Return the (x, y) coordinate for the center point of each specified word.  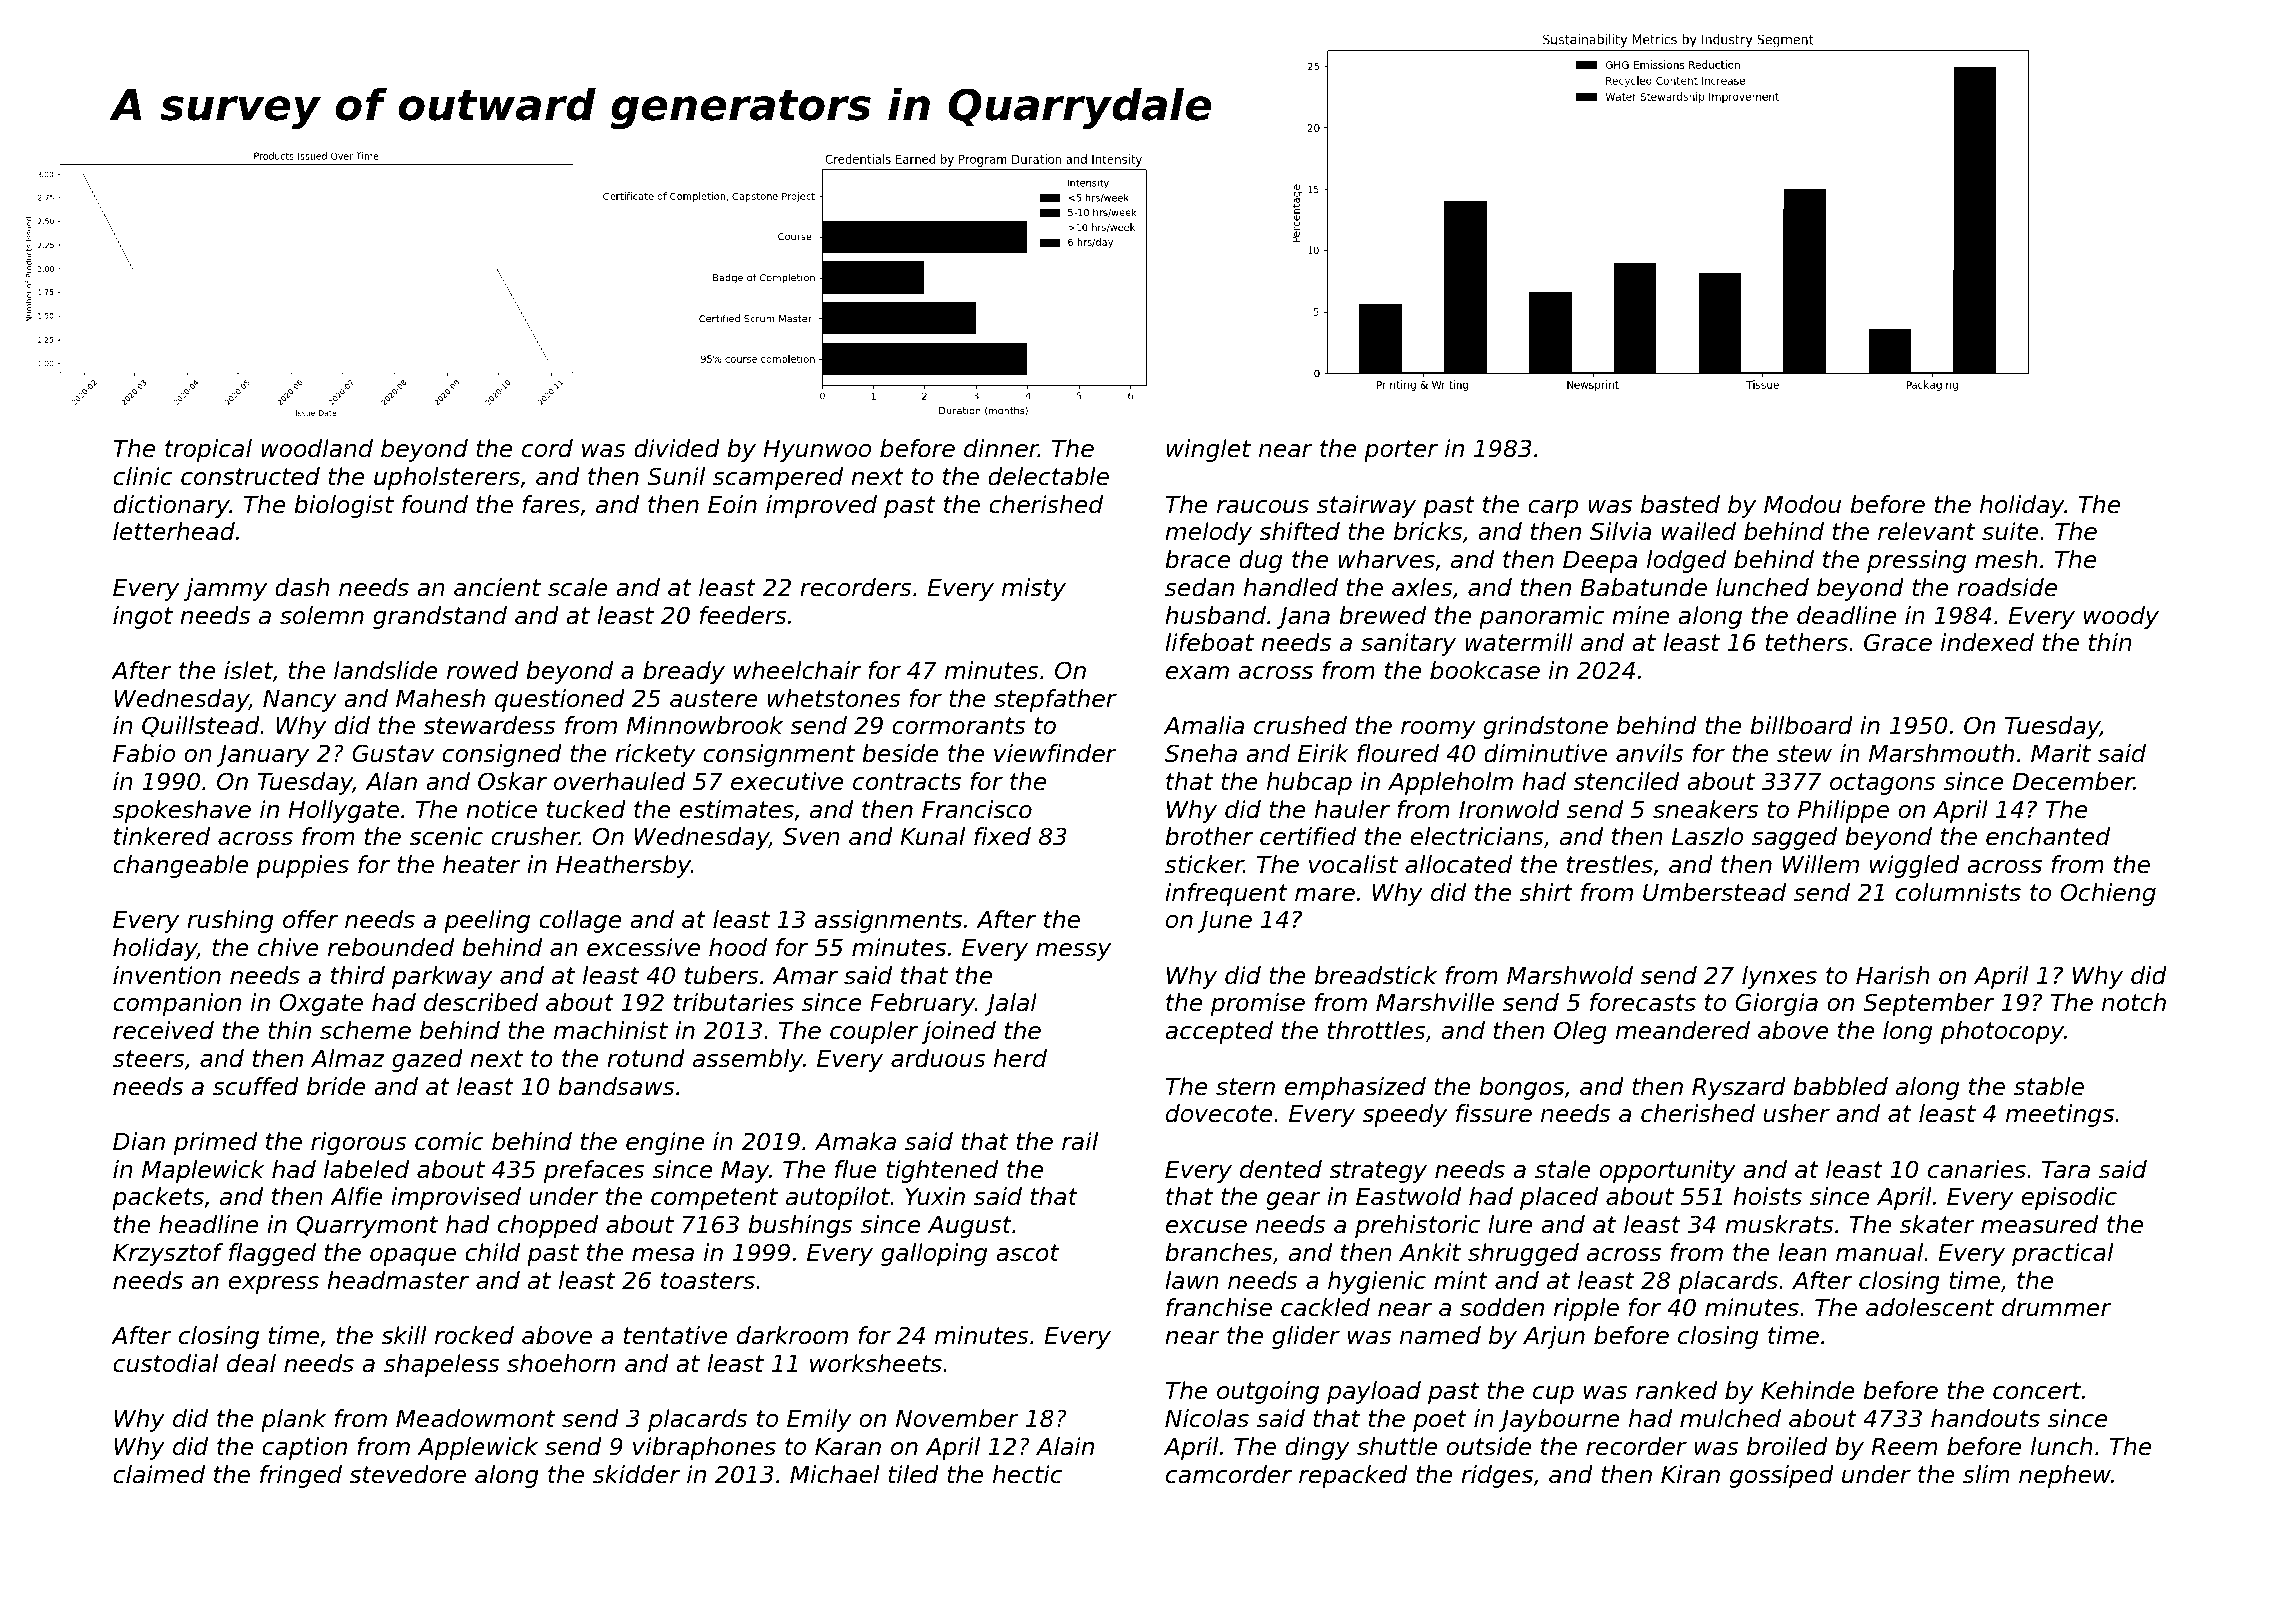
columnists (1958, 892)
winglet (1209, 450)
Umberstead (1714, 892)
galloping (934, 1254)
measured (2039, 1224)
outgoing (1268, 1392)
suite (2010, 531)
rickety (655, 755)
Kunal (932, 836)
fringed (301, 1476)
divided (677, 448)
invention (167, 975)
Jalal (1010, 1004)
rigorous (359, 1143)
